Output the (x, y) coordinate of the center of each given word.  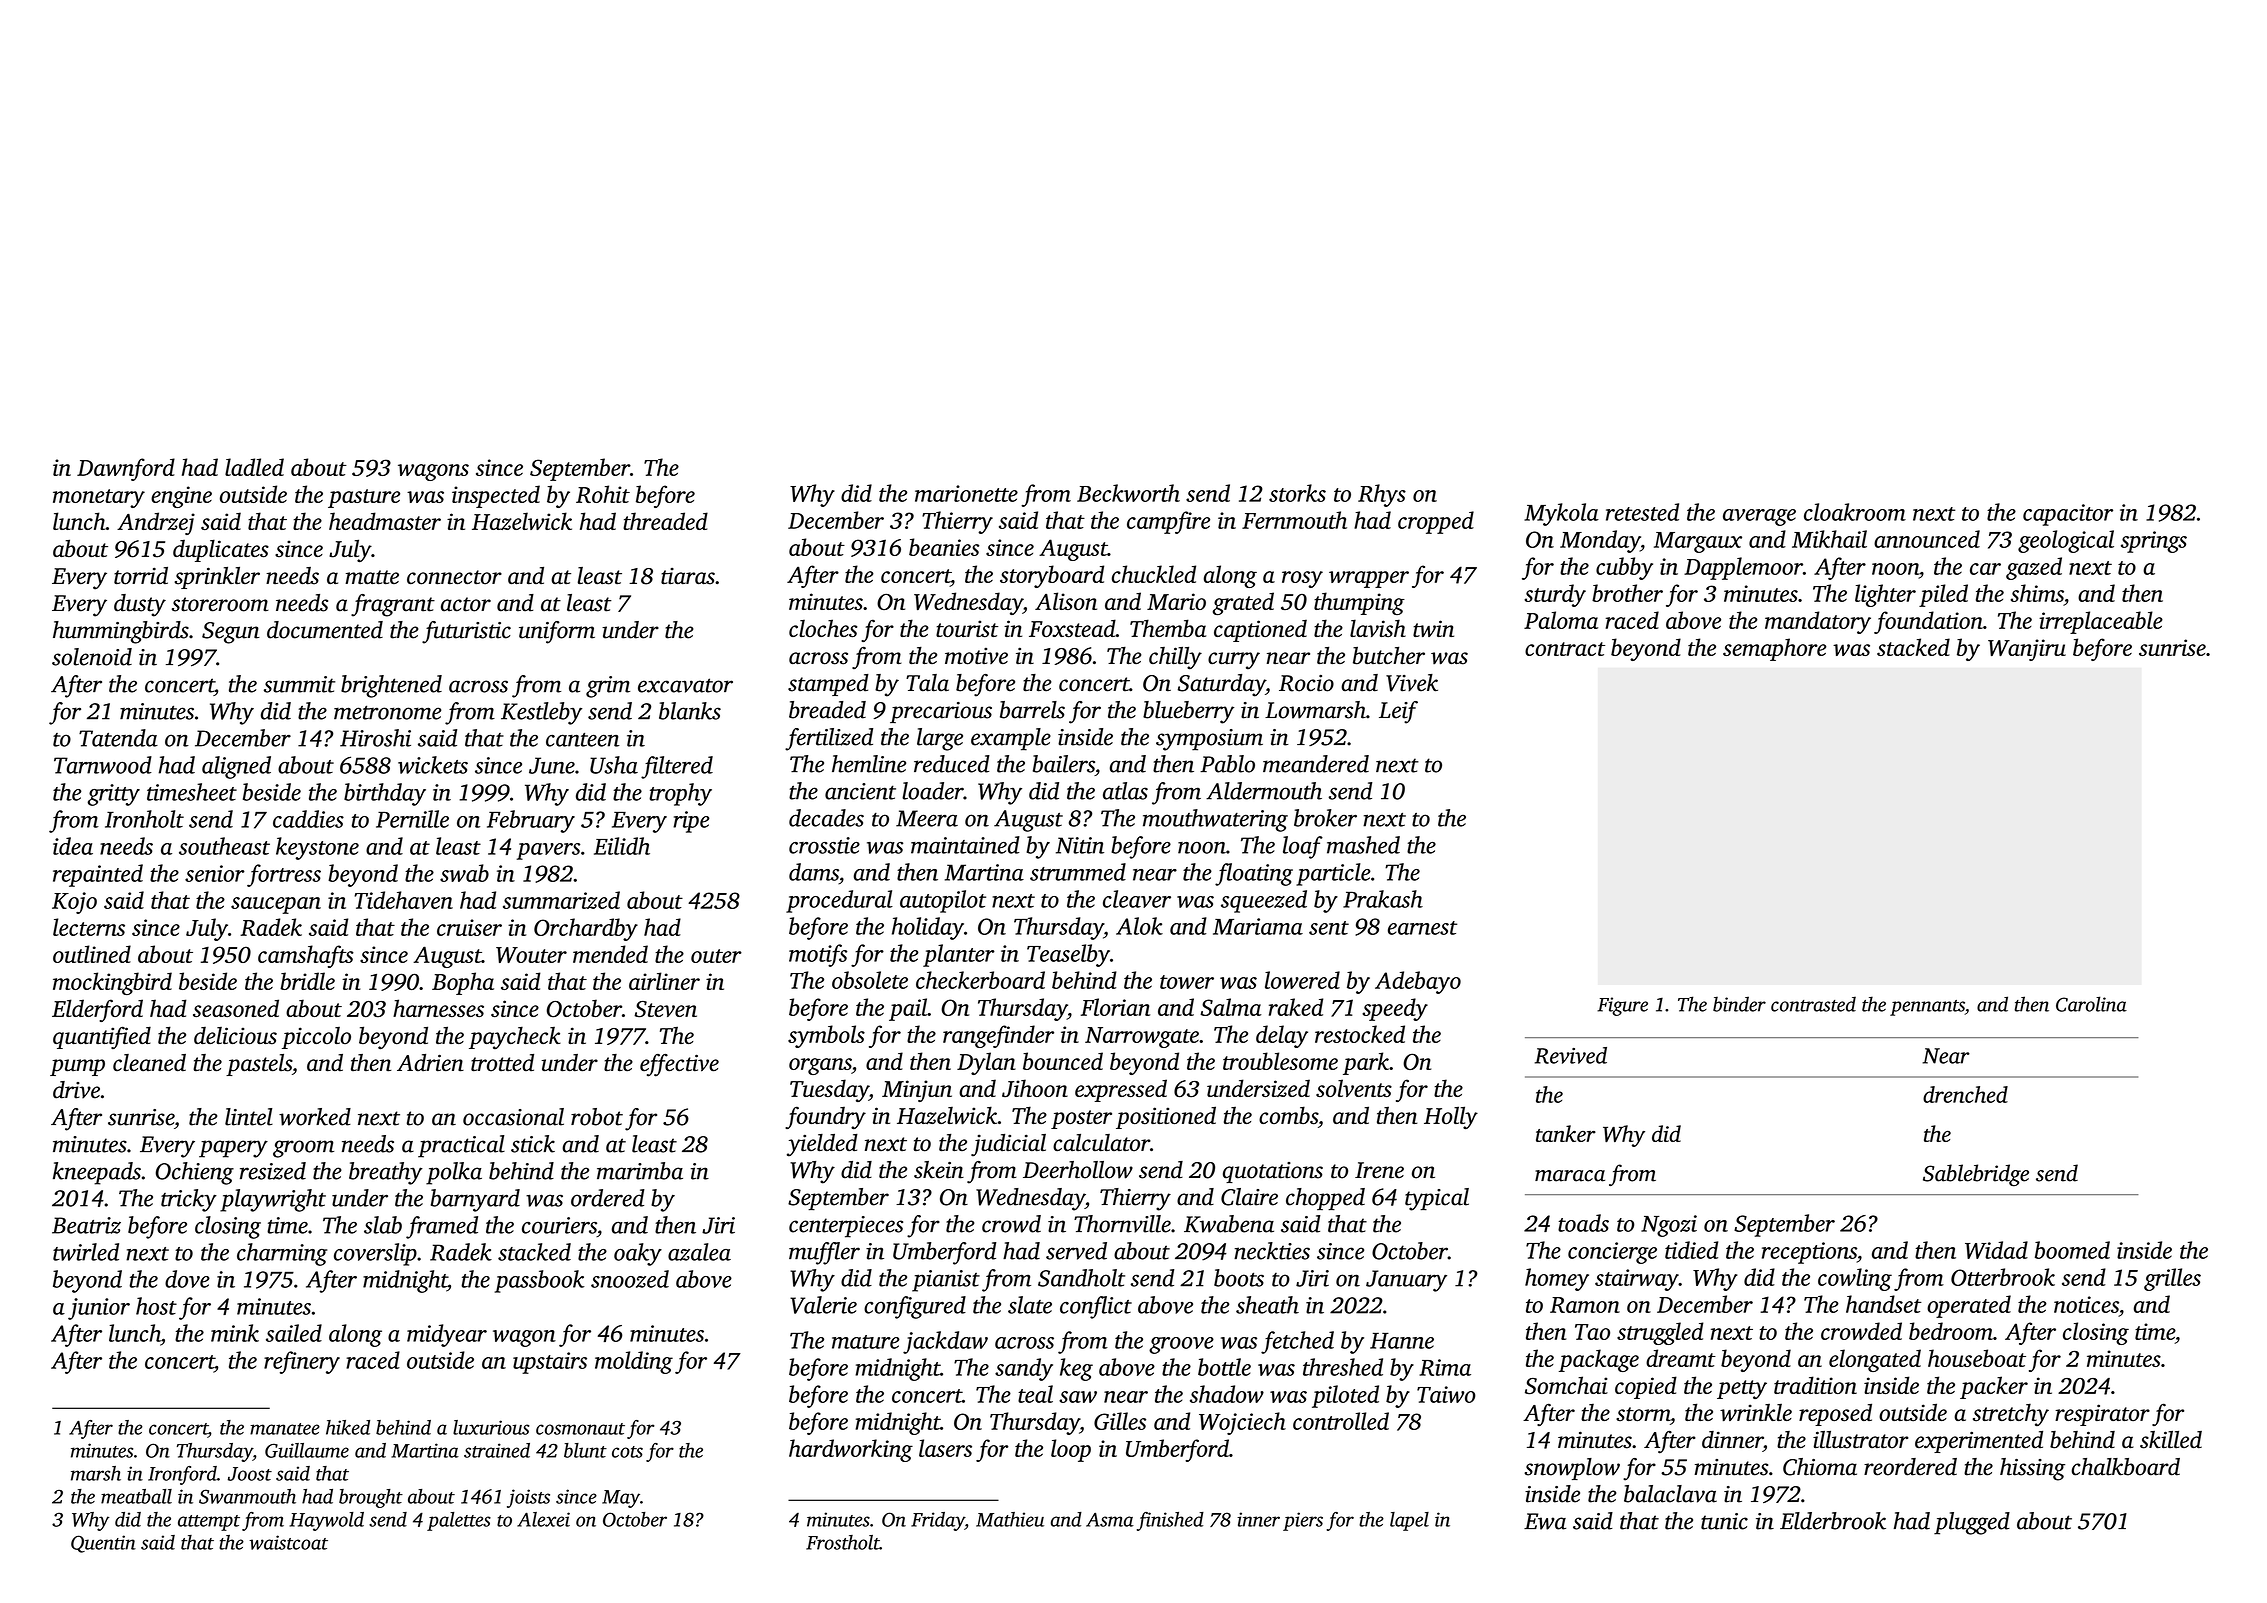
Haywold (326, 1521)
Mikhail (1829, 539)
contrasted (1813, 1004)
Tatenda (118, 738)
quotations (1273, 1172)
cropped (1436, 522)
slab (383, 1225)
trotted (502, 1063)
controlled (1341, 1421)
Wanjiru (2027, 650)
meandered (1316, 764)
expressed (1121, 1090)
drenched (1965, 1094)
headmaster (385, 521)
